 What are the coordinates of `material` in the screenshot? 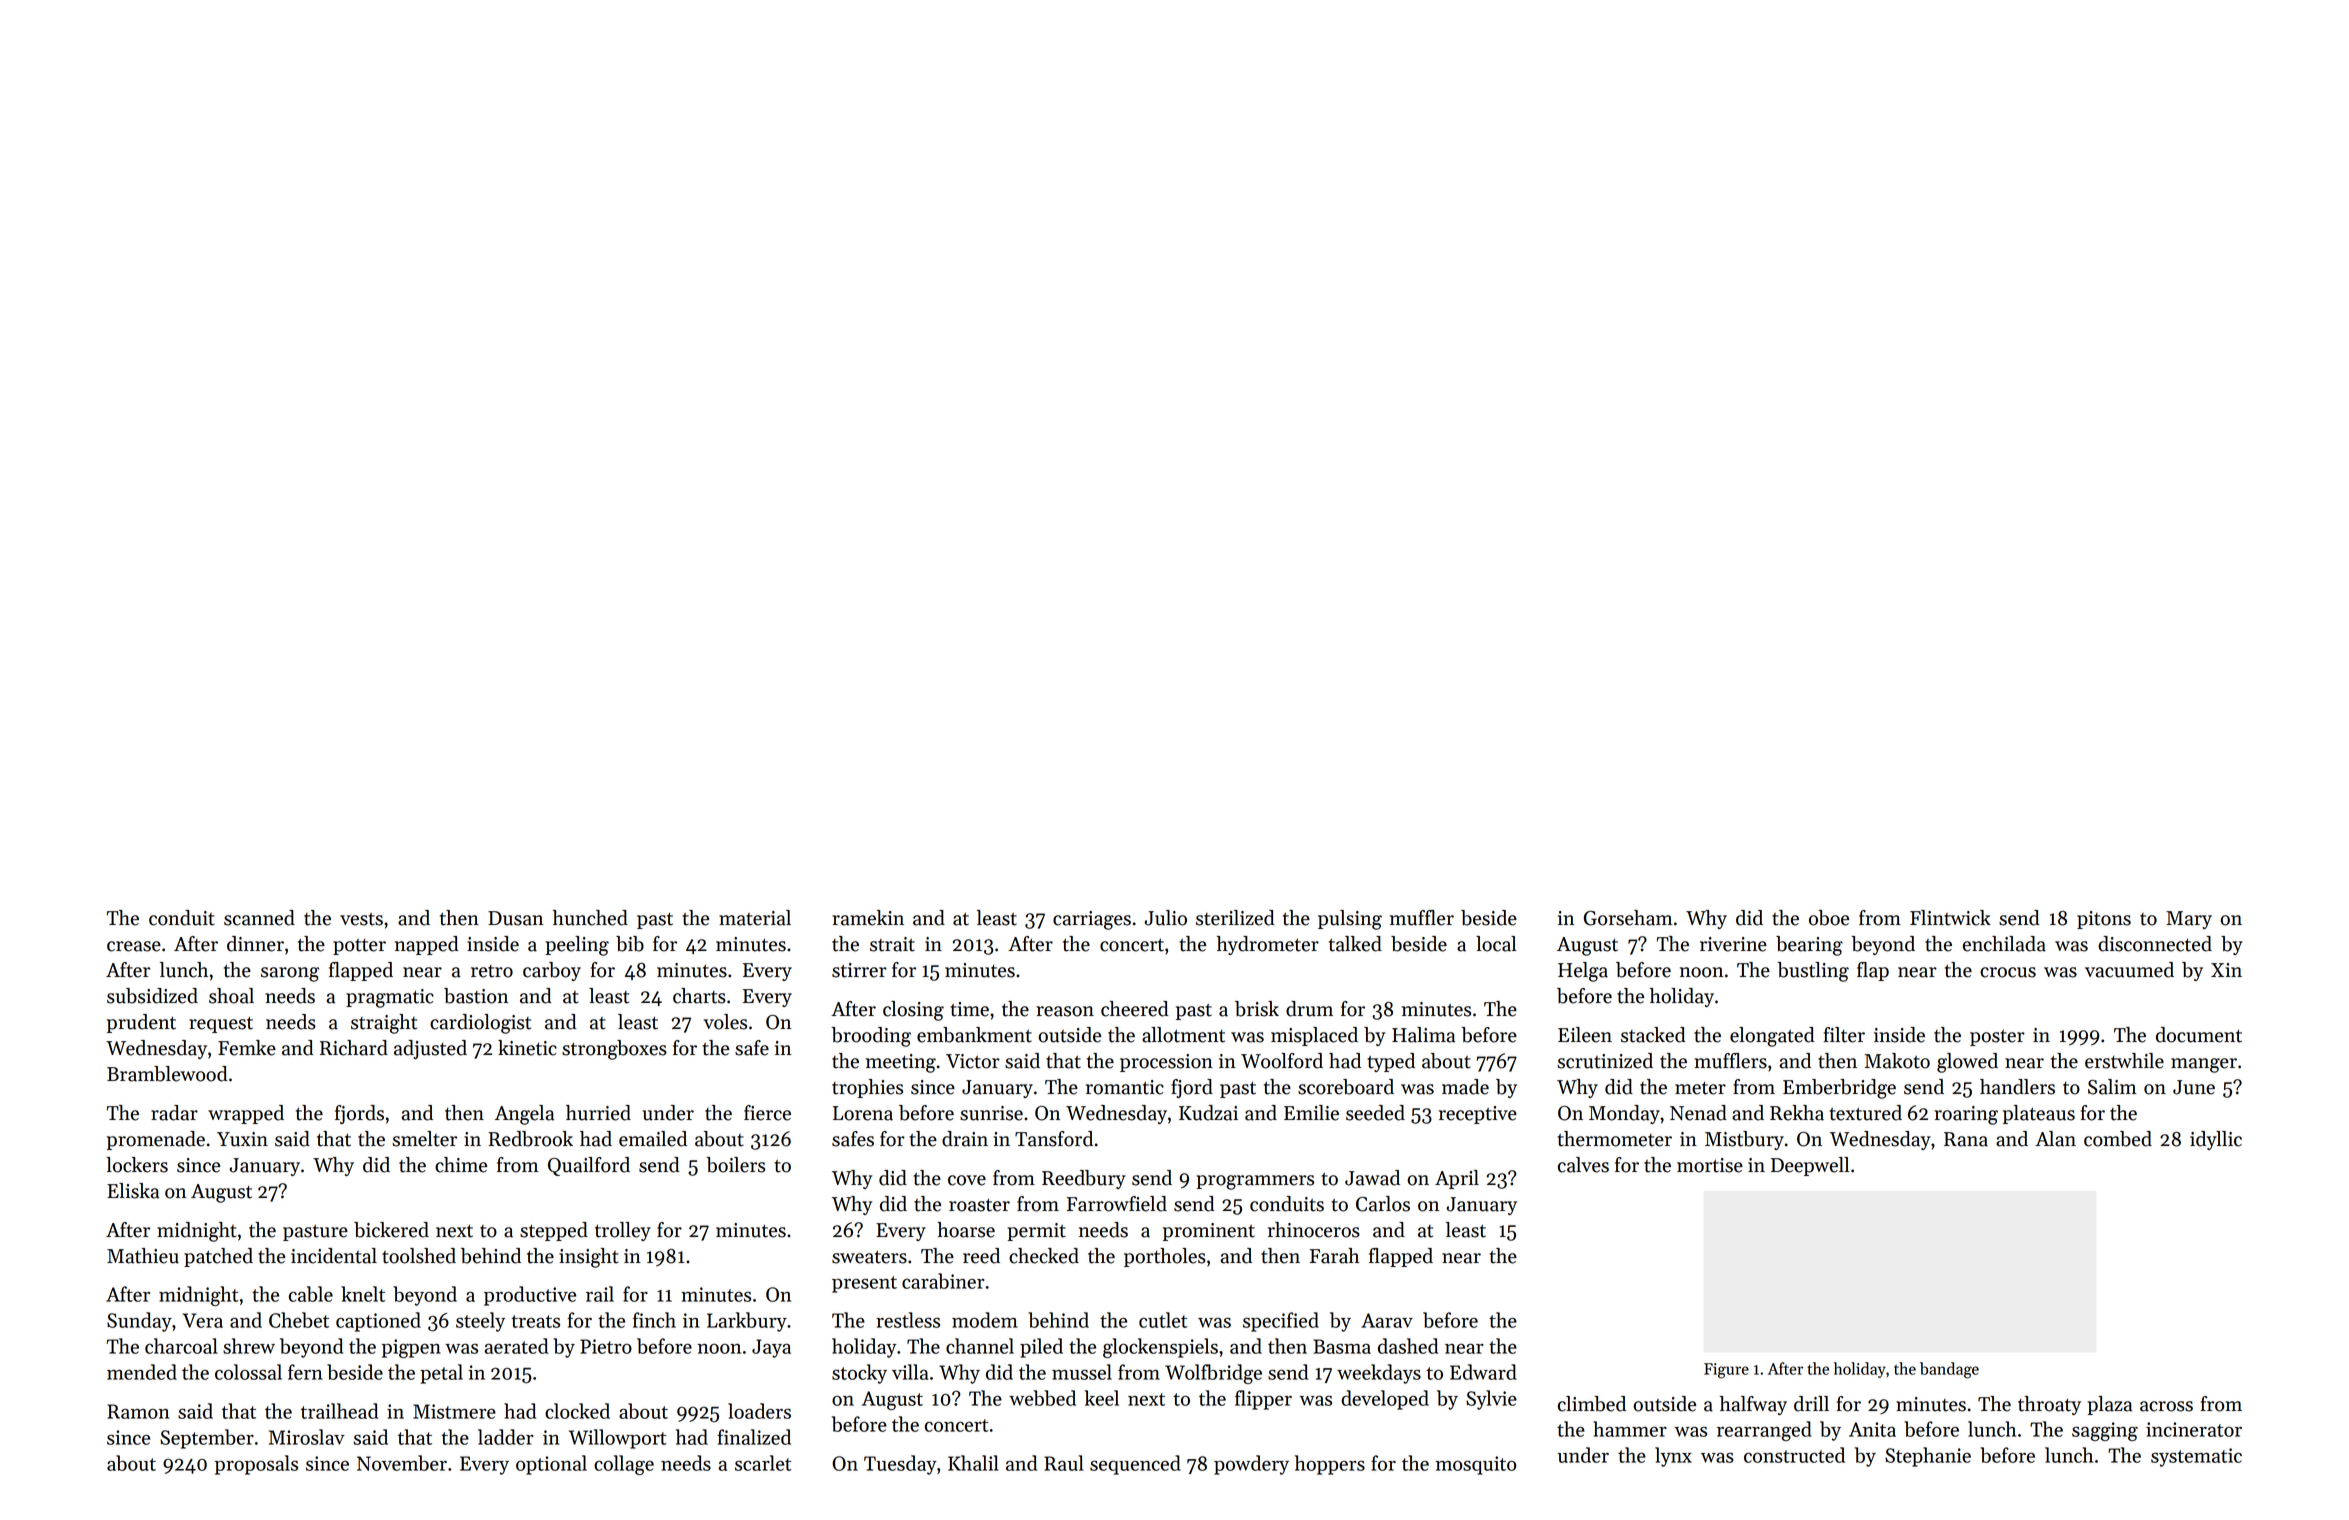 It's located at (755, 918).
